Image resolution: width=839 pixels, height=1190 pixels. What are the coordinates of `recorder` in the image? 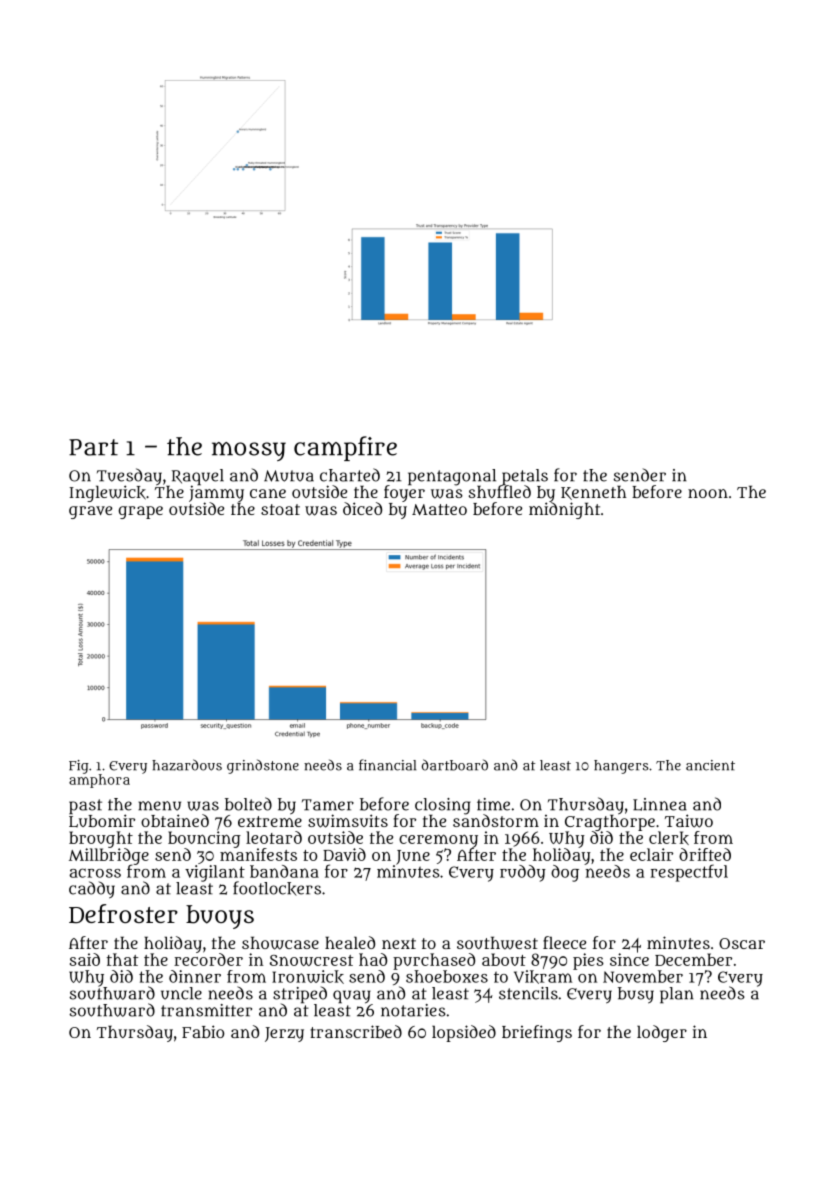 It's located at (208, 959).
